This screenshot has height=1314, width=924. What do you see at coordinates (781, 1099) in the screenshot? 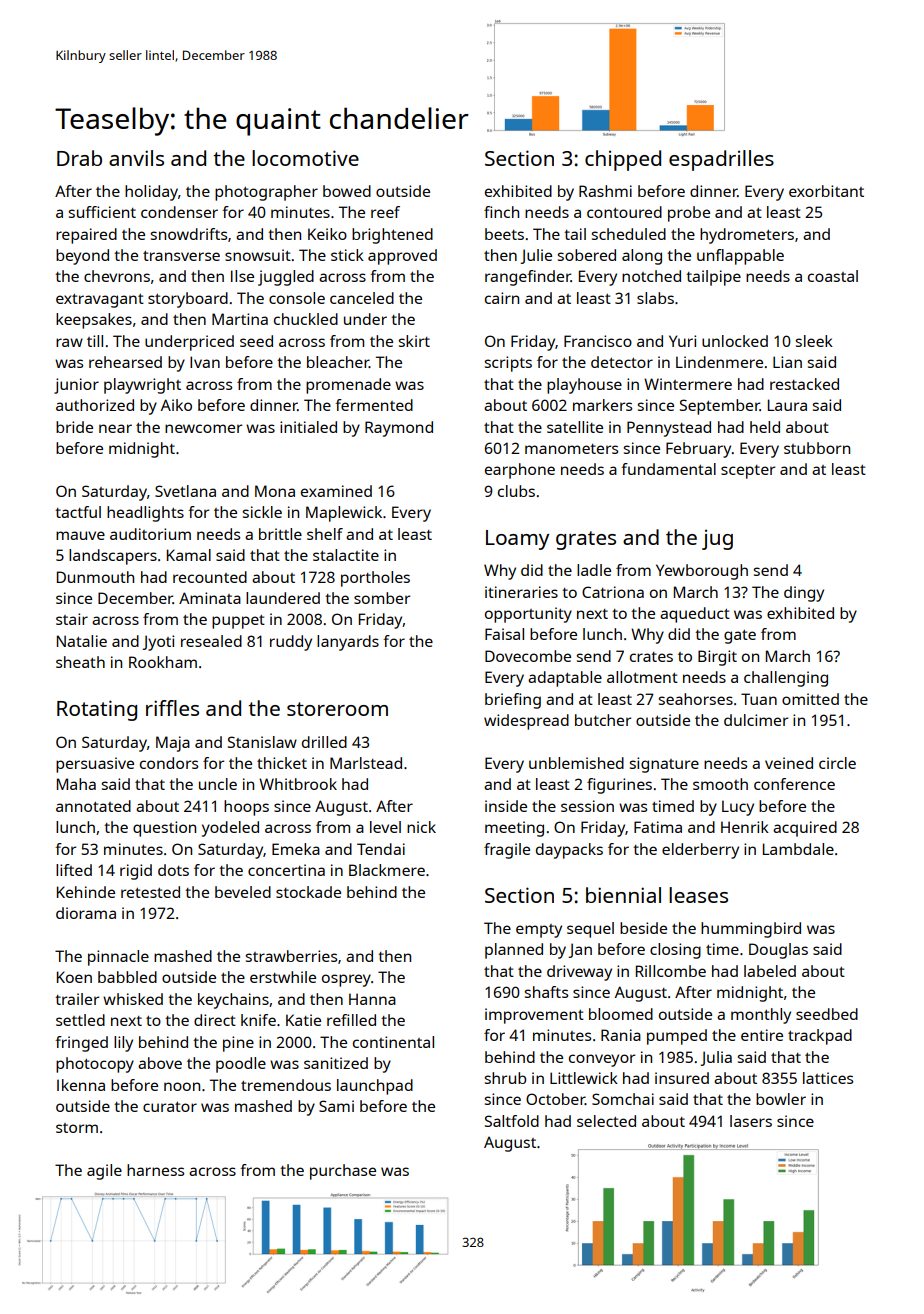
I see `bowler` at bounding box center [781, 1099].
